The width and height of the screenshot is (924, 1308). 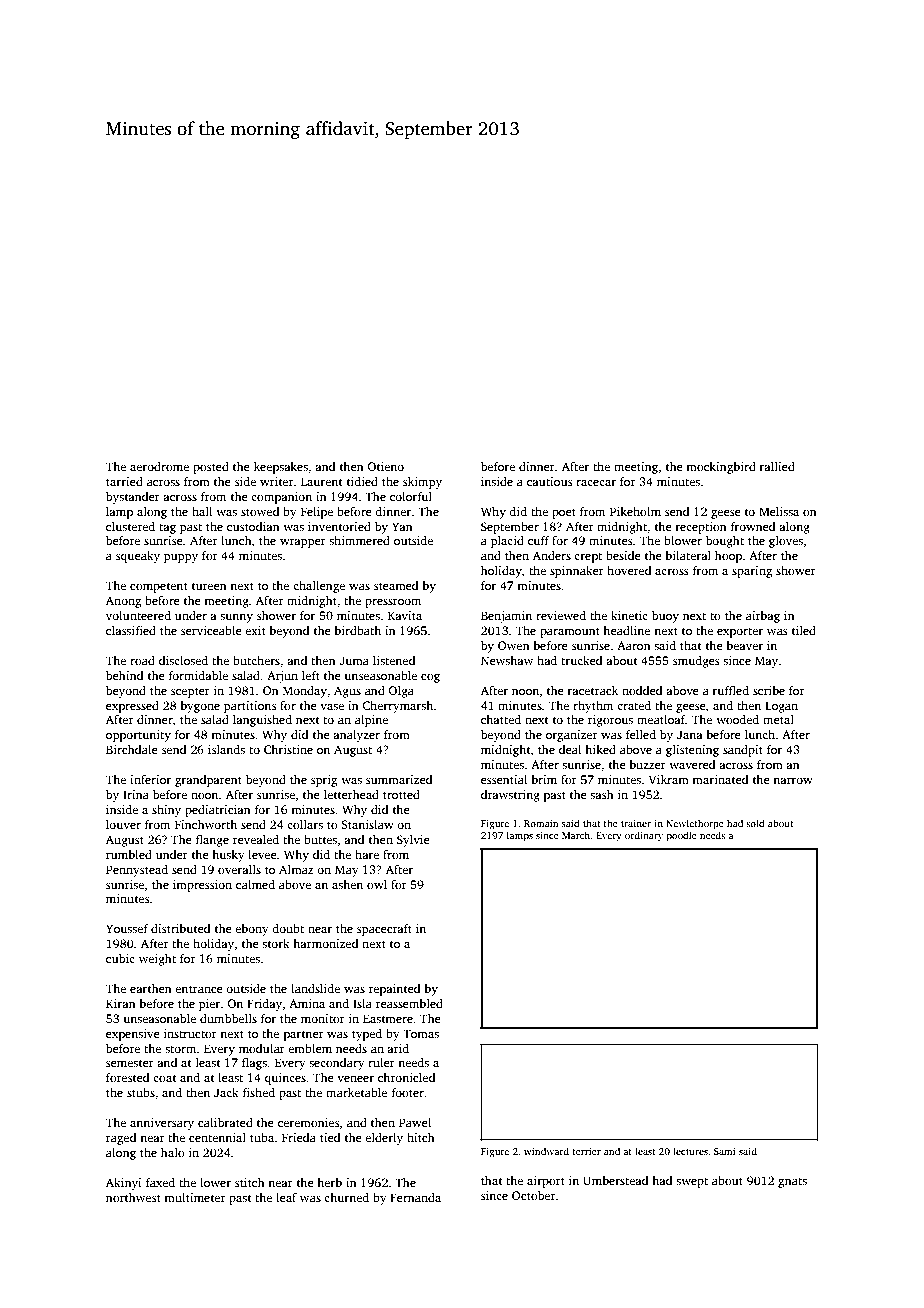 What do you see at coordinates (357, 630) in the screenshot?
I see `birdbath` at bounding box center [357, 630].
